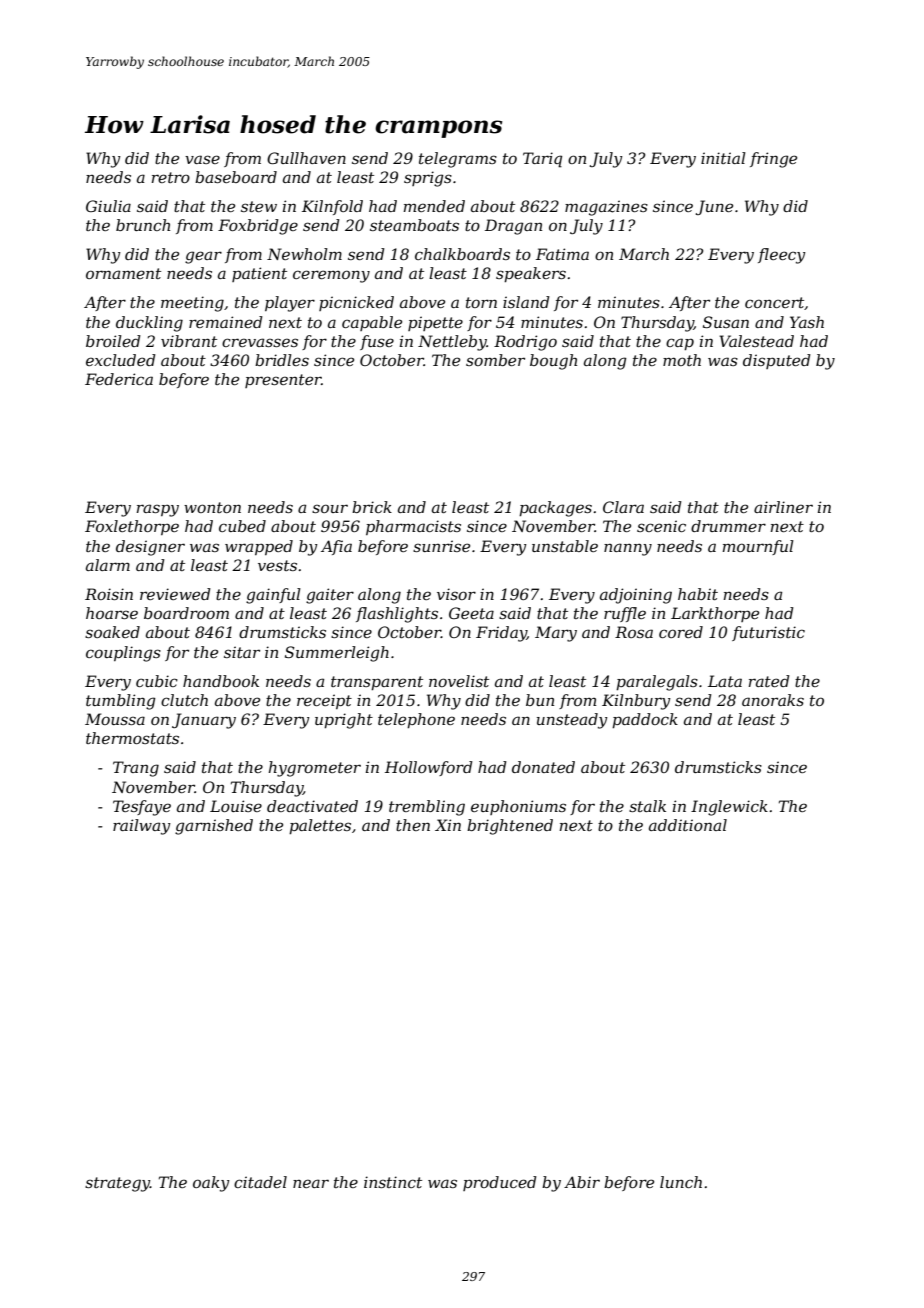 The image size is (924, 1308). Describe the element at coordinates (448, 825) in the page. I see `Xin` at that location.
